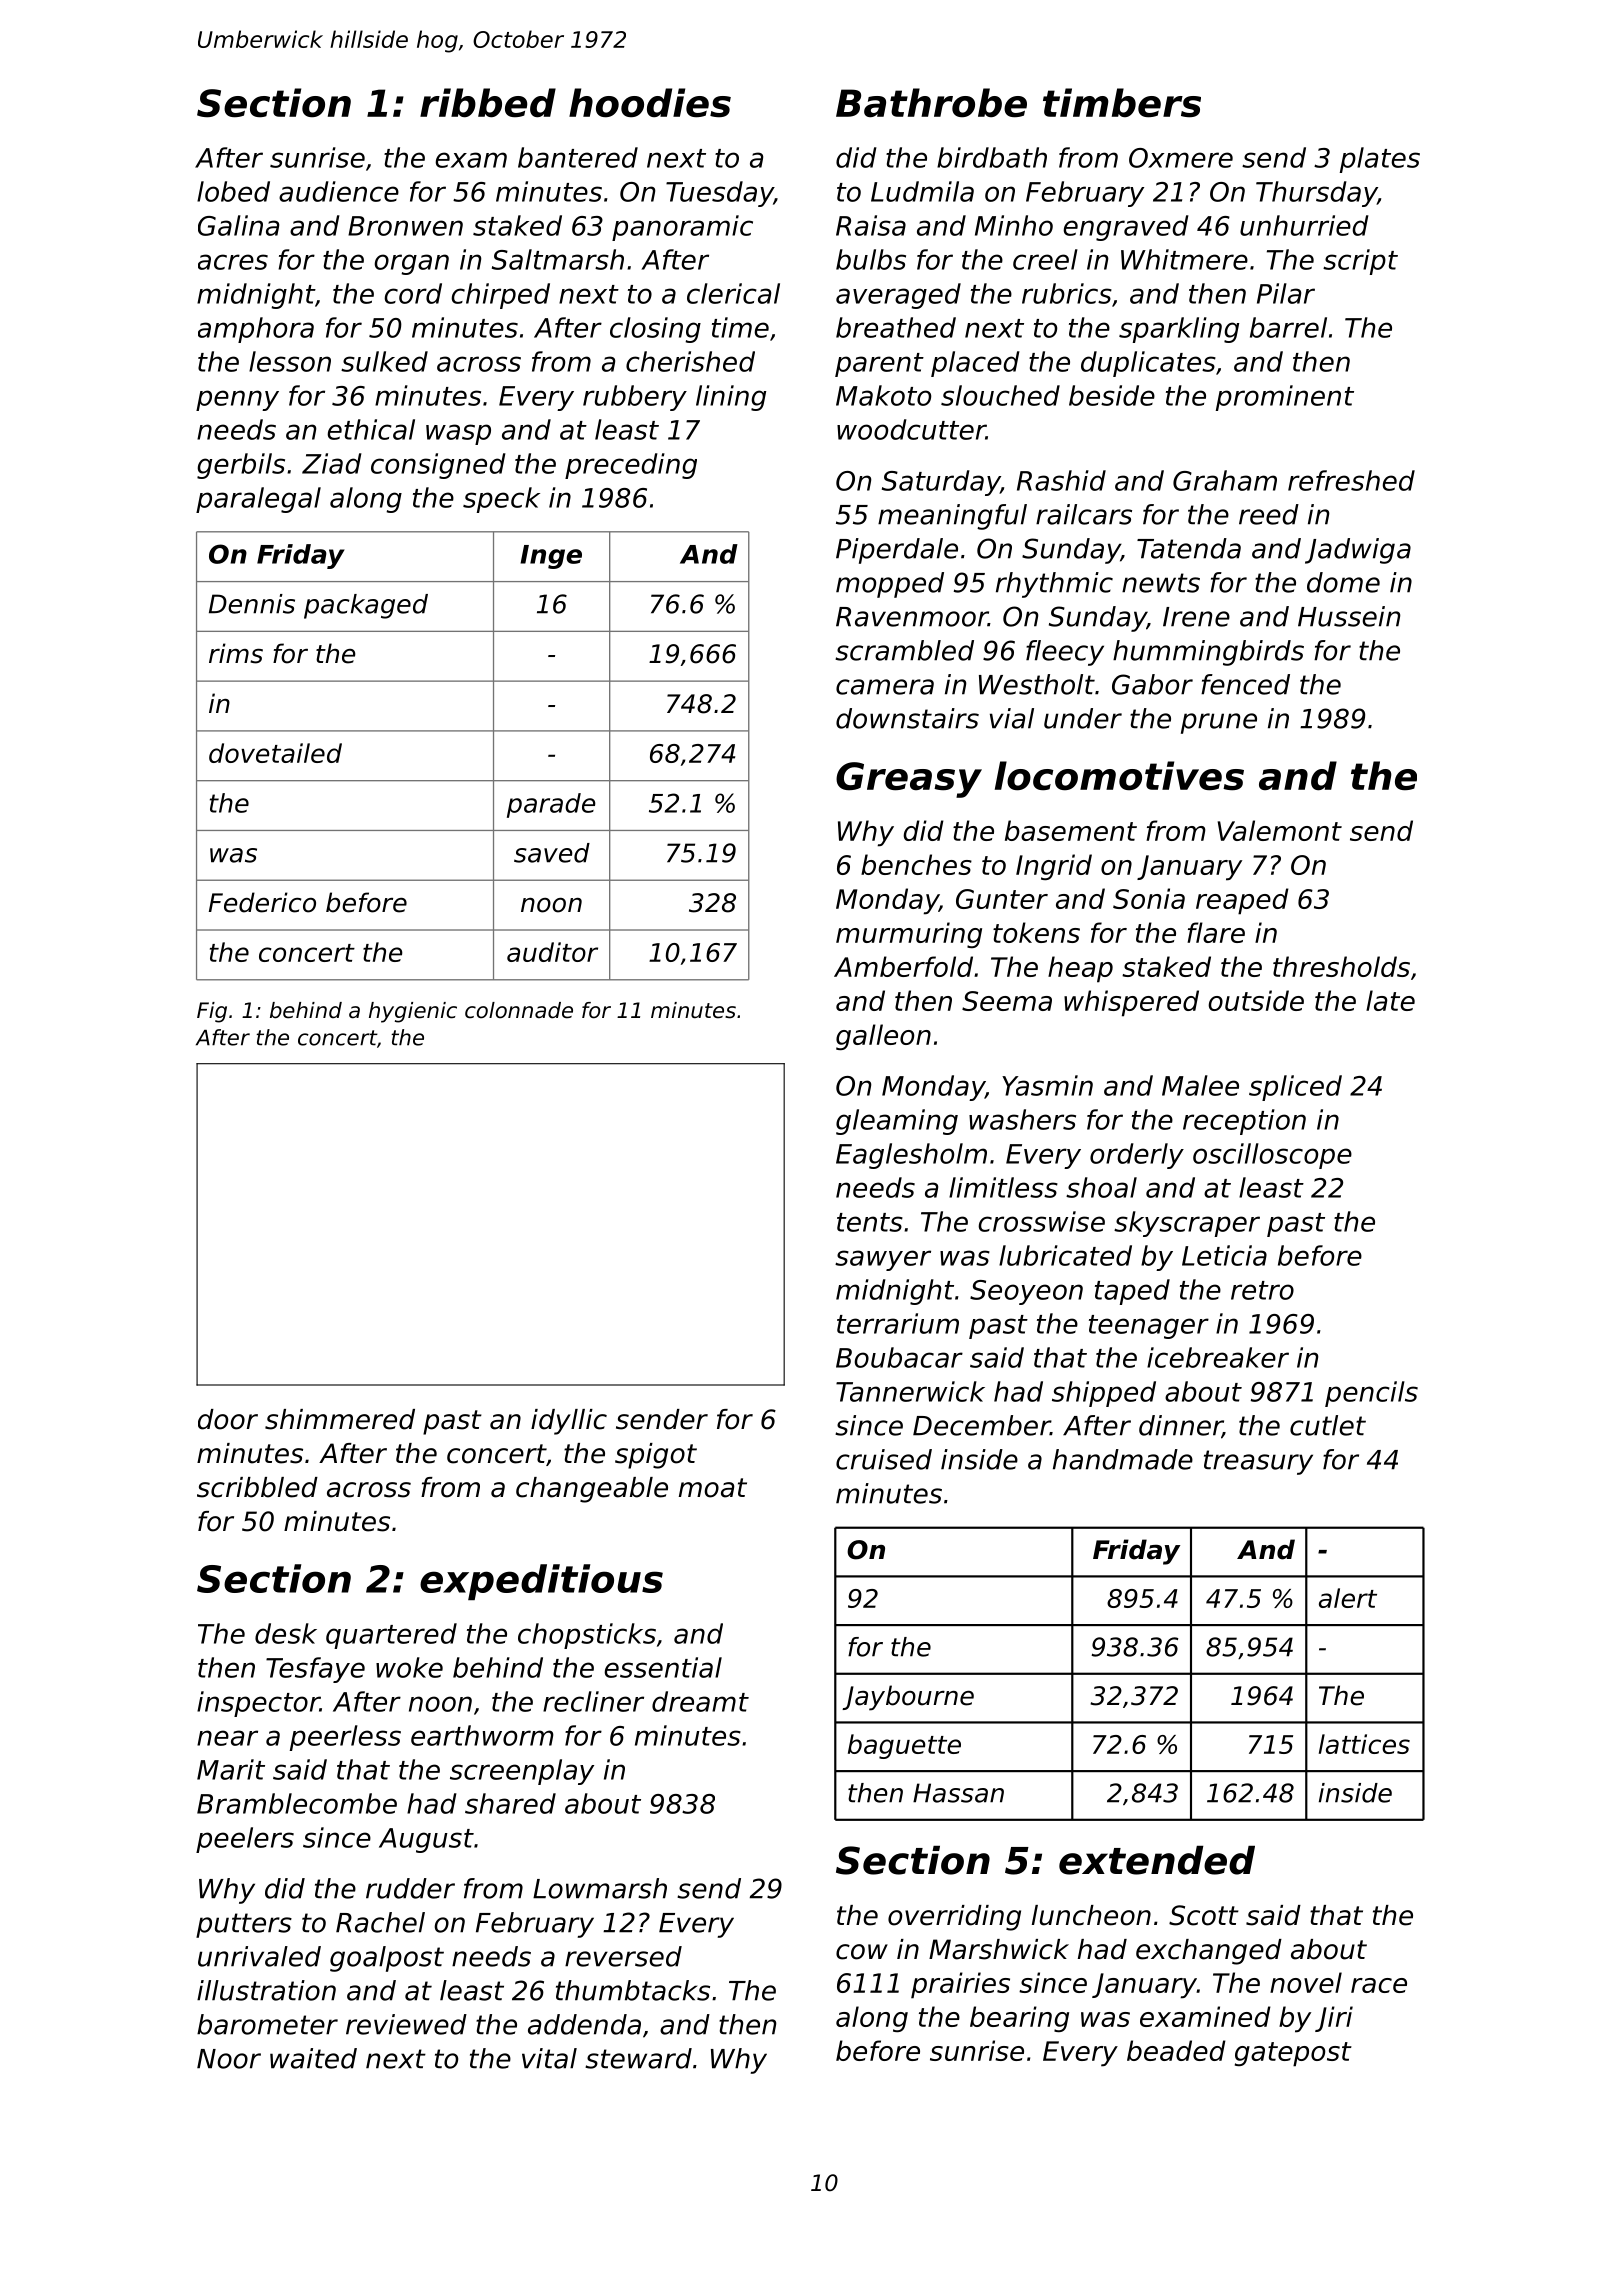  What do you see at coordinates (1360, 262) in the page?
I see `script` at bounding box center [1360, 262].
